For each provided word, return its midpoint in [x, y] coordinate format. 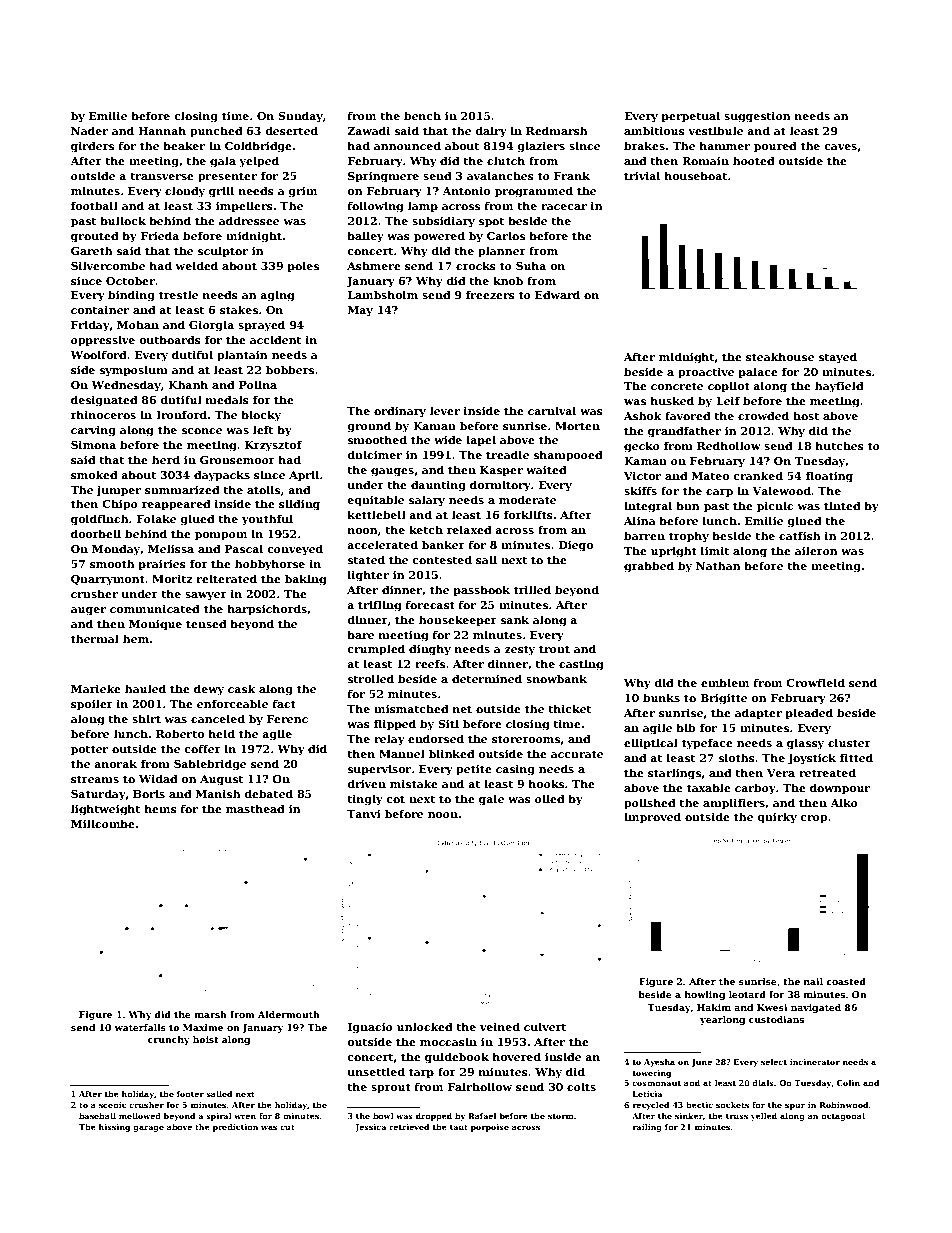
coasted [846, 981]
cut [287, 1127]
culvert [545, 1026]
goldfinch [100, 520]
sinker [689, 1116]
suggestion [757, 117]
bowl [383, 1116]
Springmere [383, 177]
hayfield [839, 387]
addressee [249, 220]
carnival [552, 410]
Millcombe [103, 823]
